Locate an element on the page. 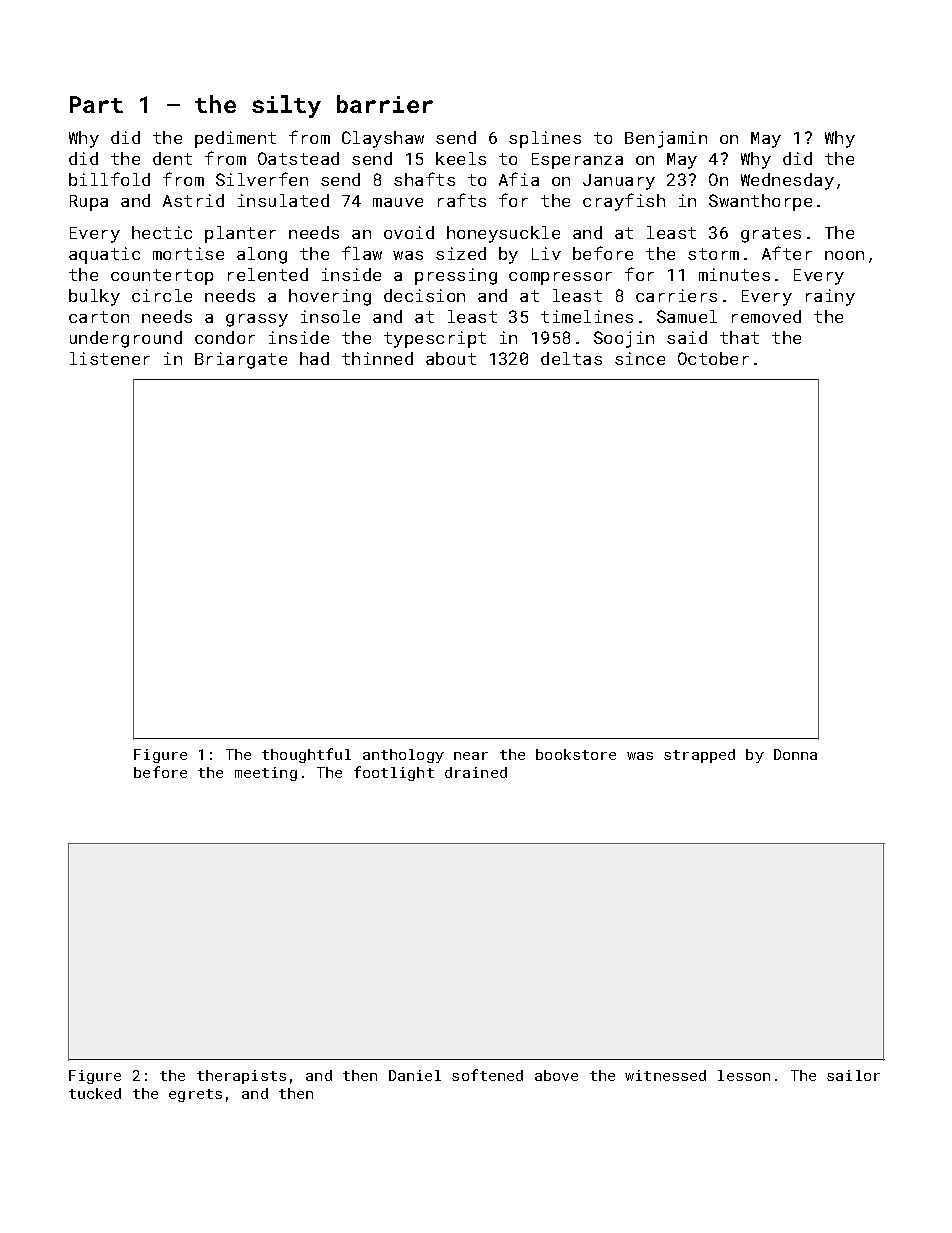  tucked is located at coordinates (95, 1093).
